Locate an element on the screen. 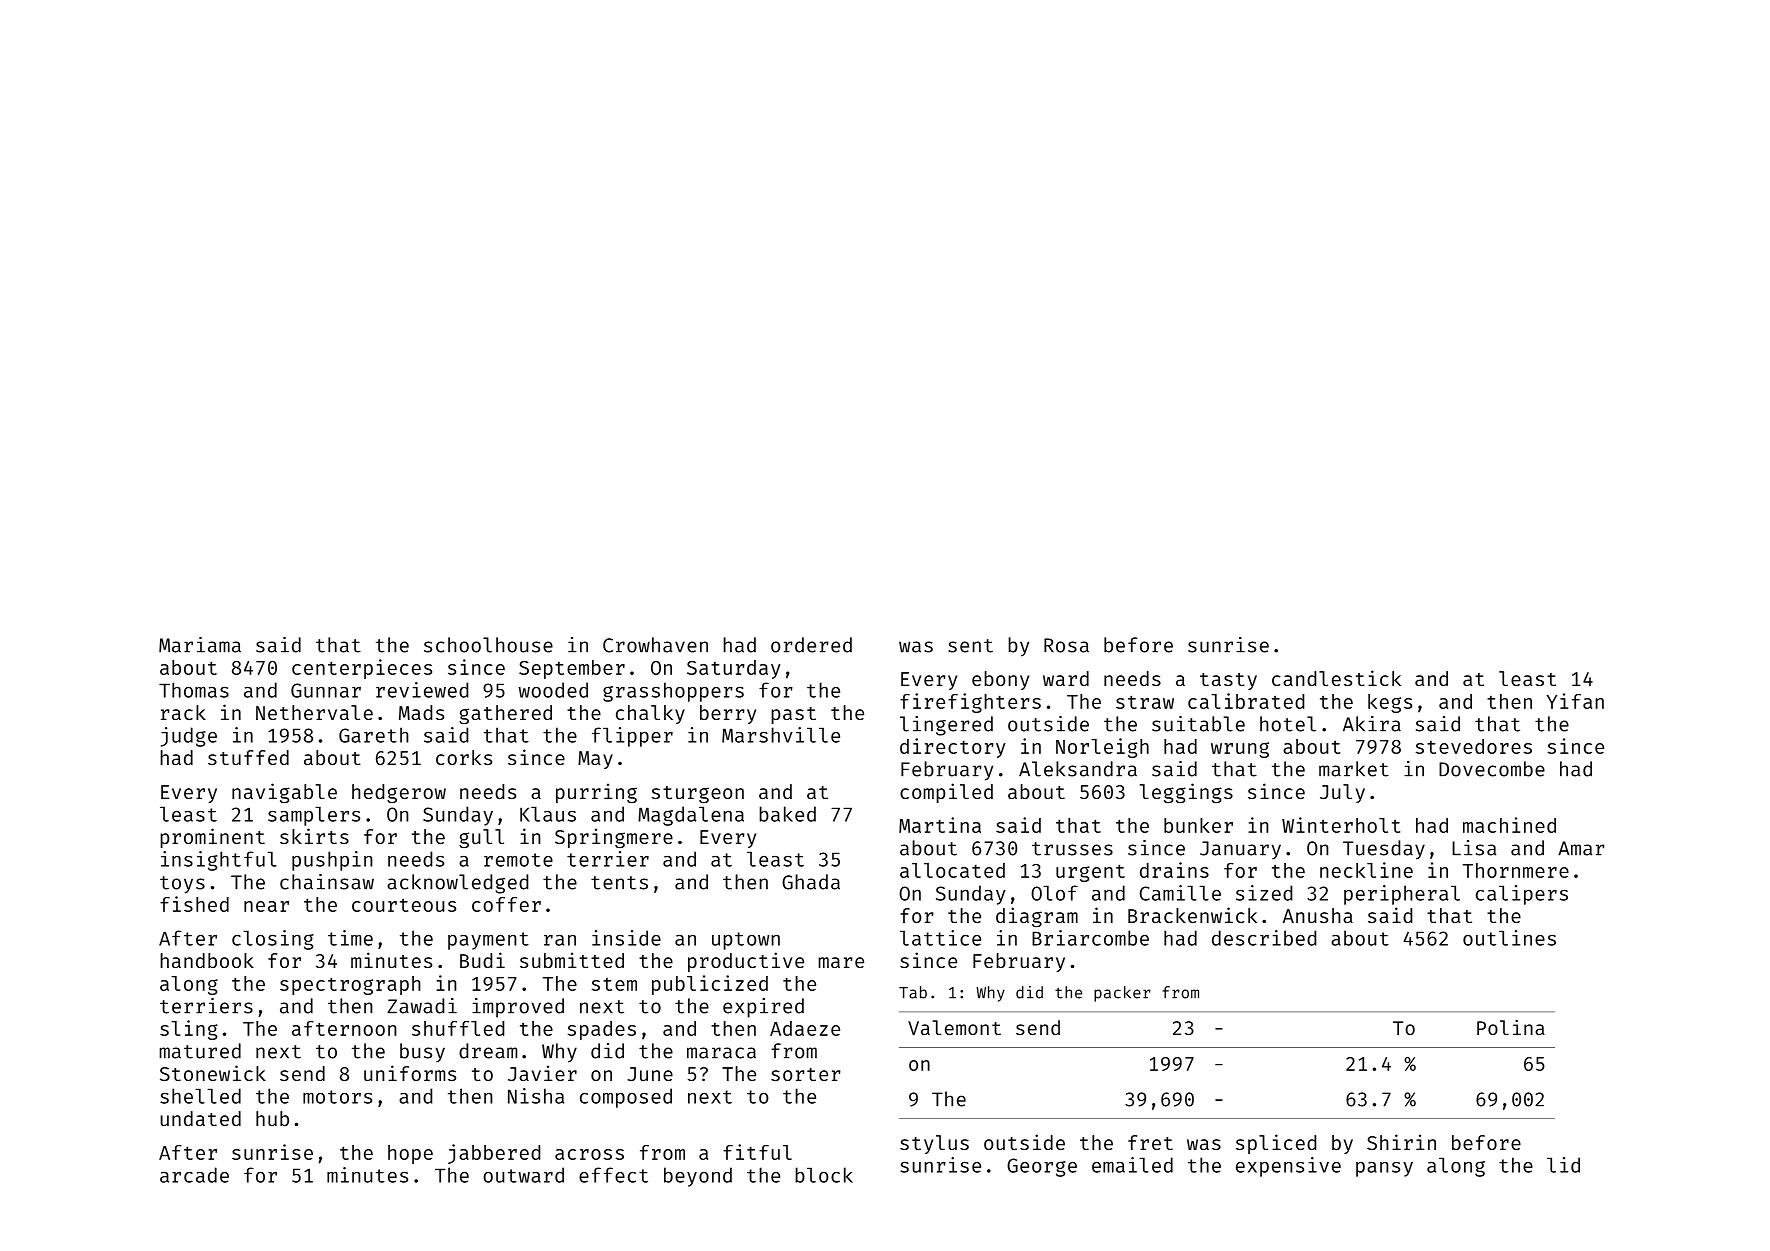  machined is located at coordinates (1509, 825).
